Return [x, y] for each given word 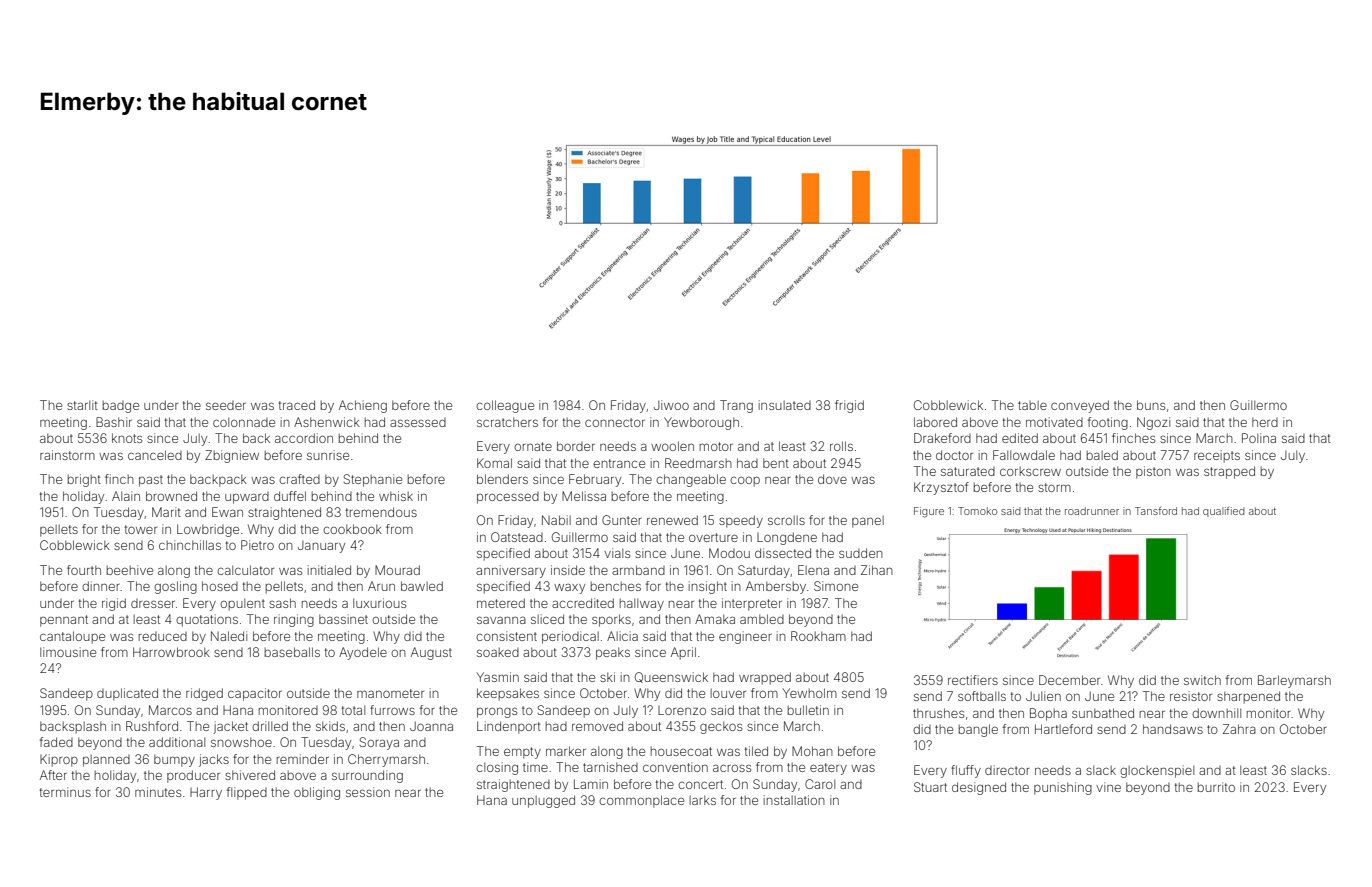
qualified [1223, 512]
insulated [785, 405]
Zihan [877, 570]
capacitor [255, 694]
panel [868, 522]
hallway [642, 604]
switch [1202, 680]
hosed [220, 586]
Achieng [363, 406]
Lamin [591, 784]
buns [1151, 405]
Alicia [622, 636]
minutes [158, 792]
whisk [396, 496]
